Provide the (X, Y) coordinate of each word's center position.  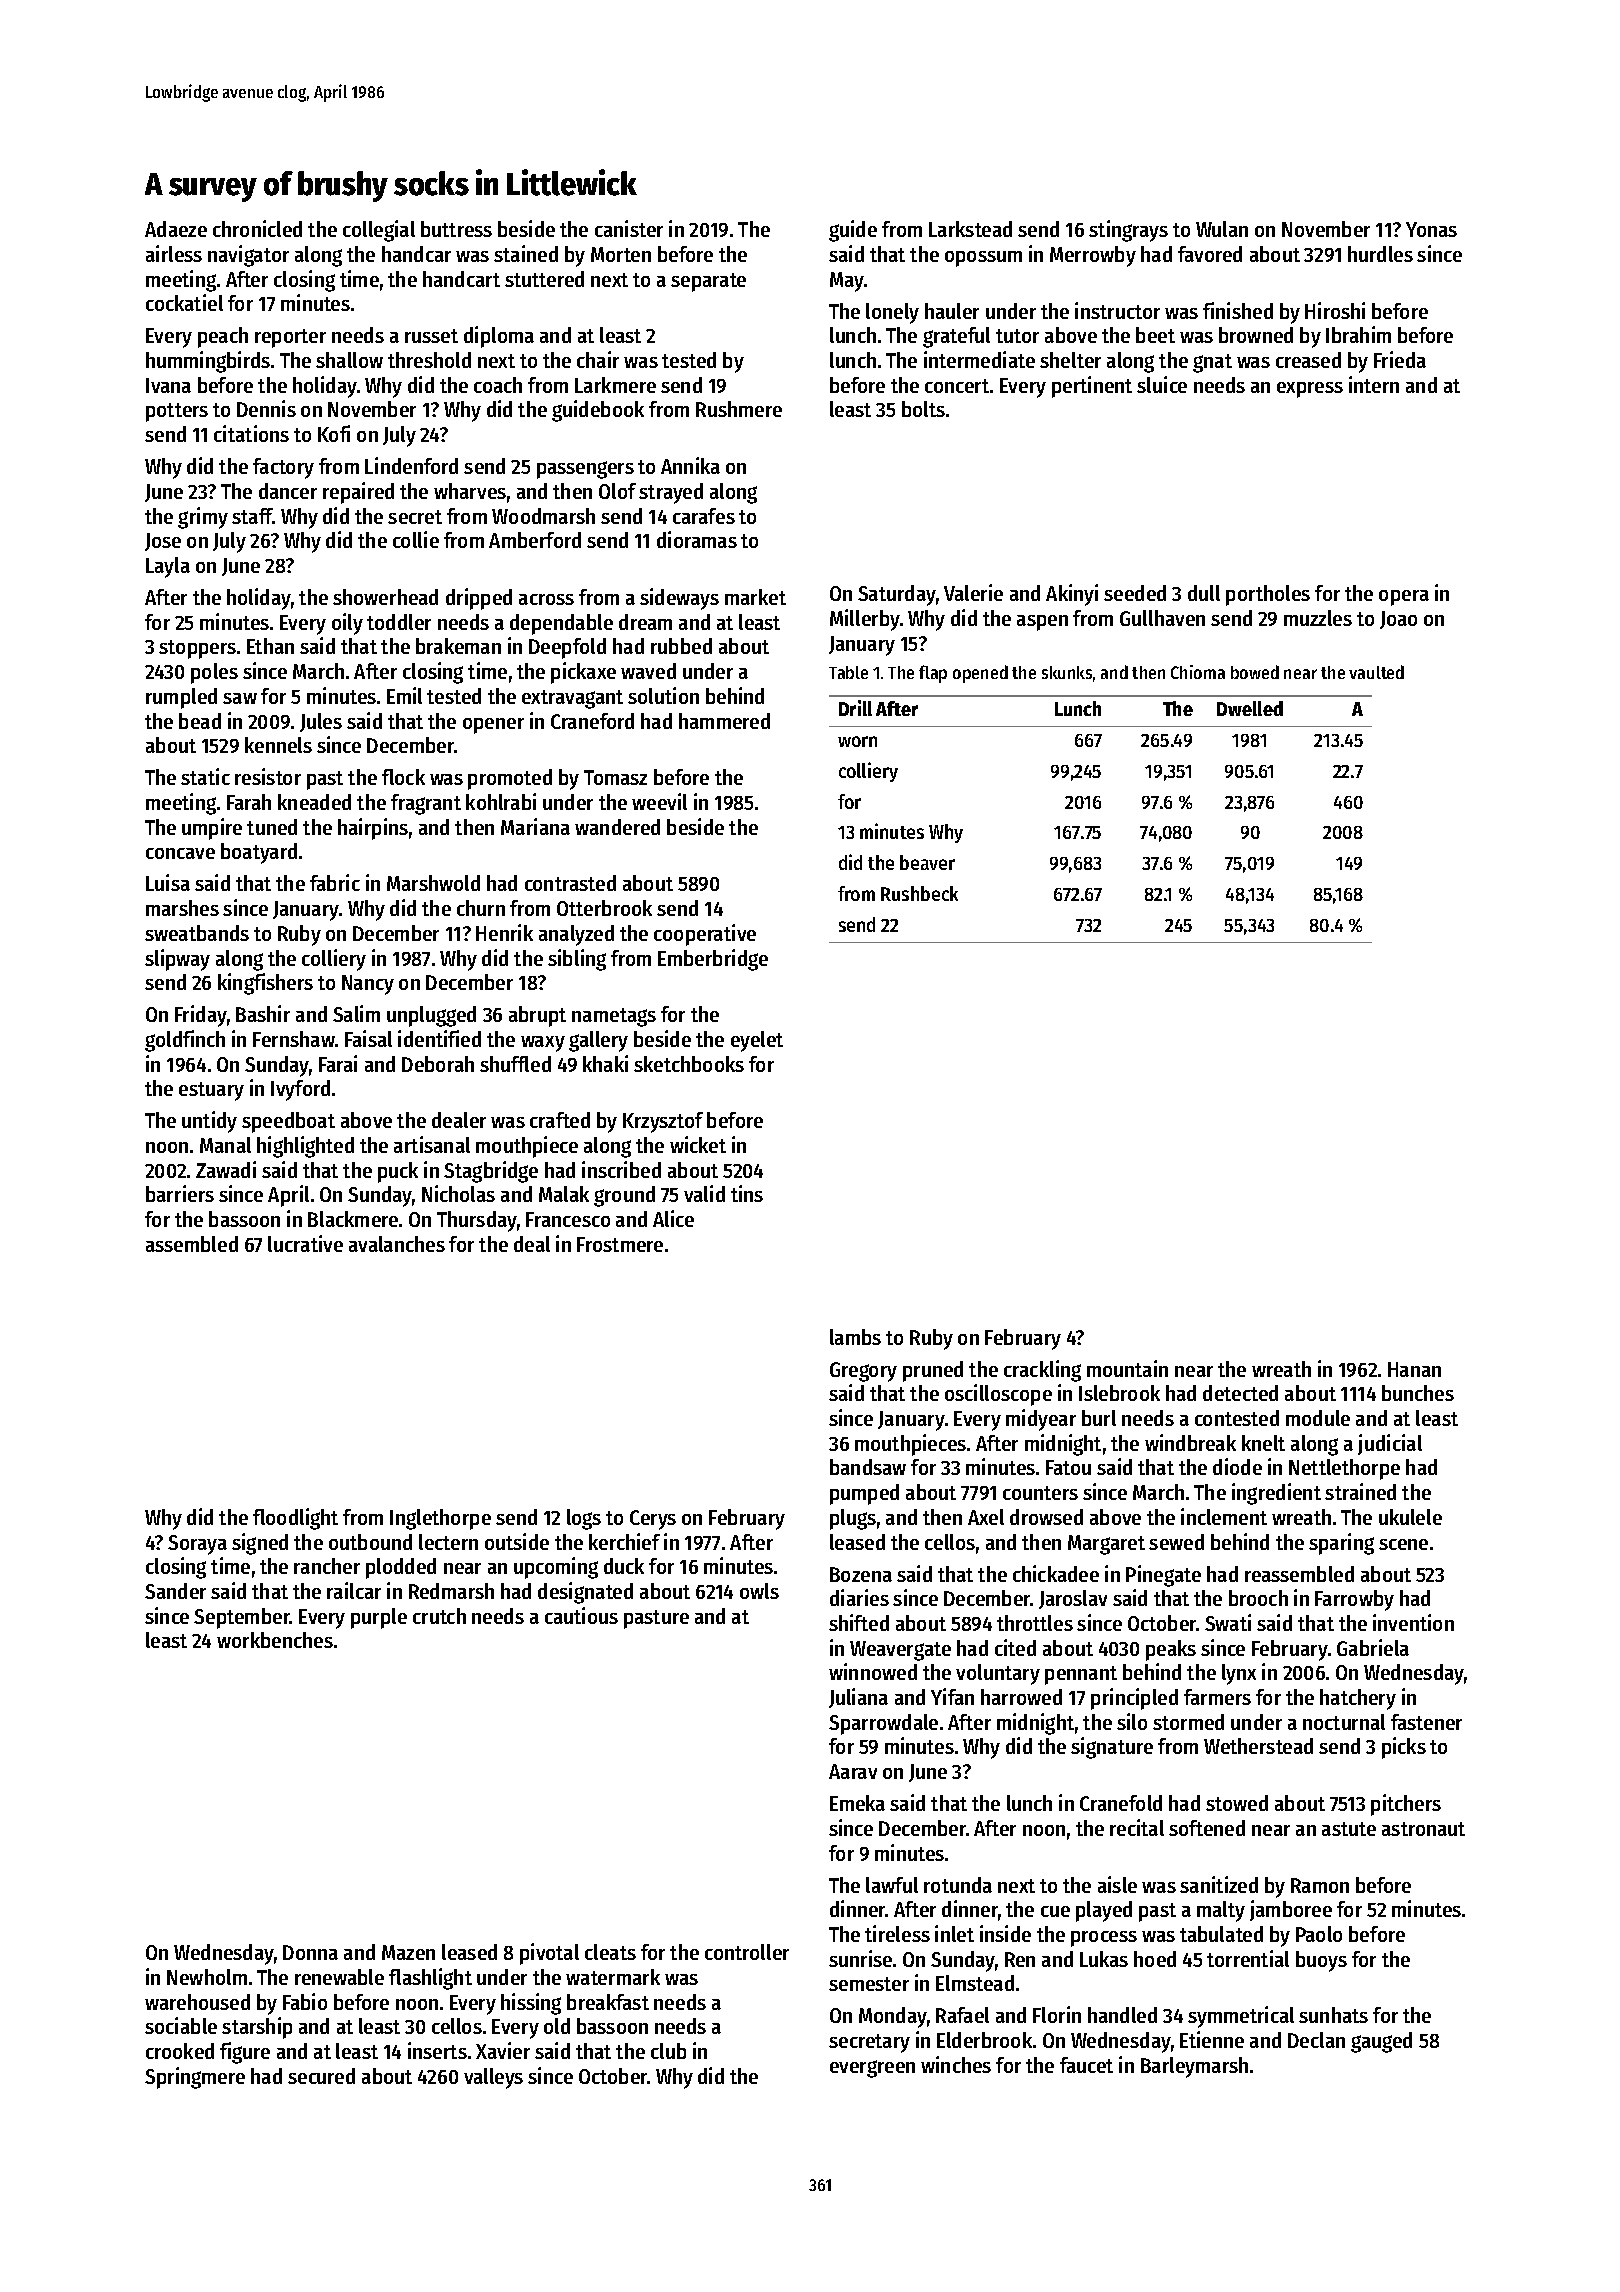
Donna (310, 1952)
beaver (927, 862)
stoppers (197, 649)
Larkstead (970, 229)
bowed (1255, 672)
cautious (581, 1615)
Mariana (535, 826)
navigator (248, 256)
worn (857, 741)
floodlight (295, 1519)
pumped (864, 1494)
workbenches (275, 1640)
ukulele (1410, 1517)
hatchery (1358, 1699)
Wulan (1222, 229)
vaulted (1376, 672)
